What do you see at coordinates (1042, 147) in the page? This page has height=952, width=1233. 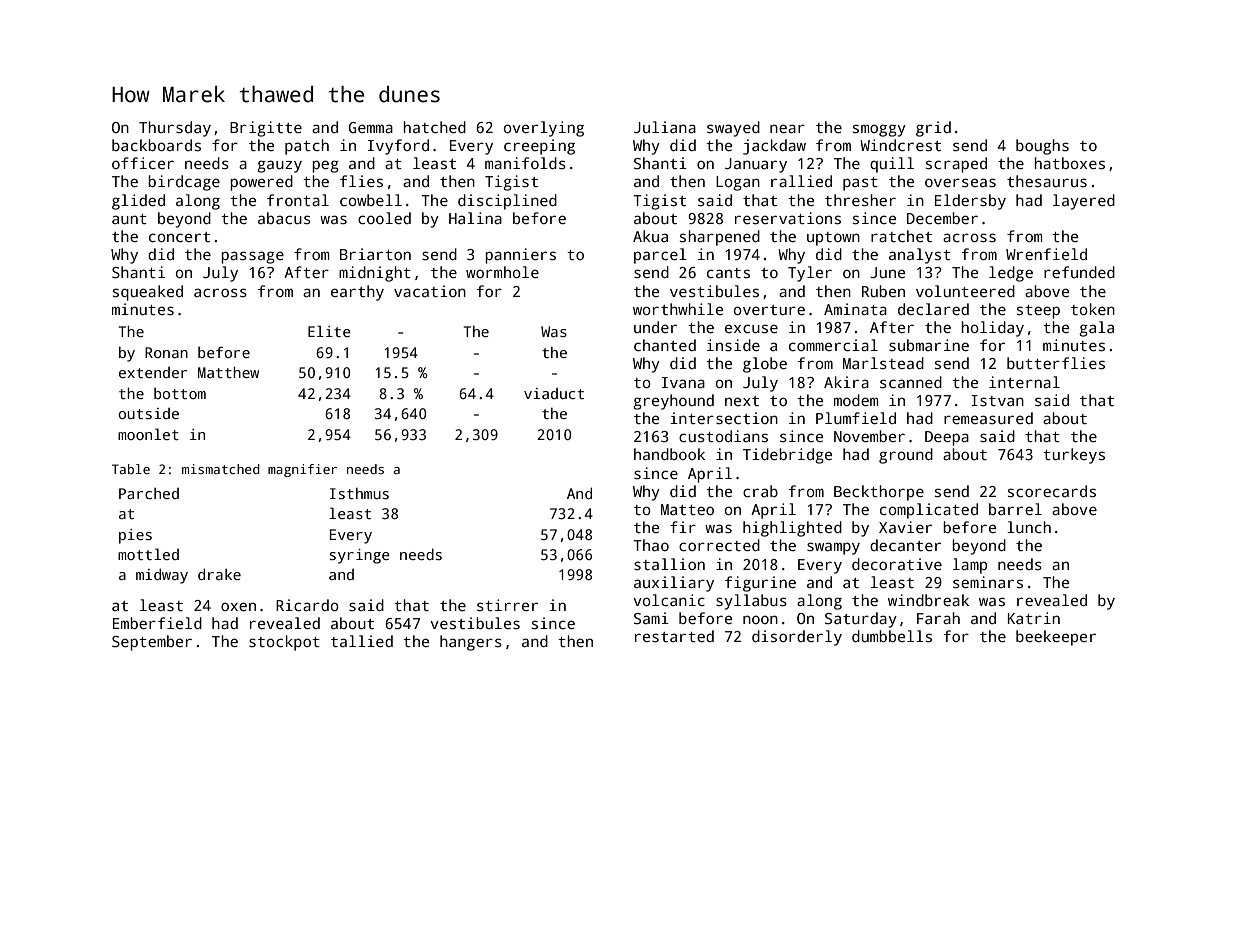 I see `boughs` at bounding box center [1042, 147].
